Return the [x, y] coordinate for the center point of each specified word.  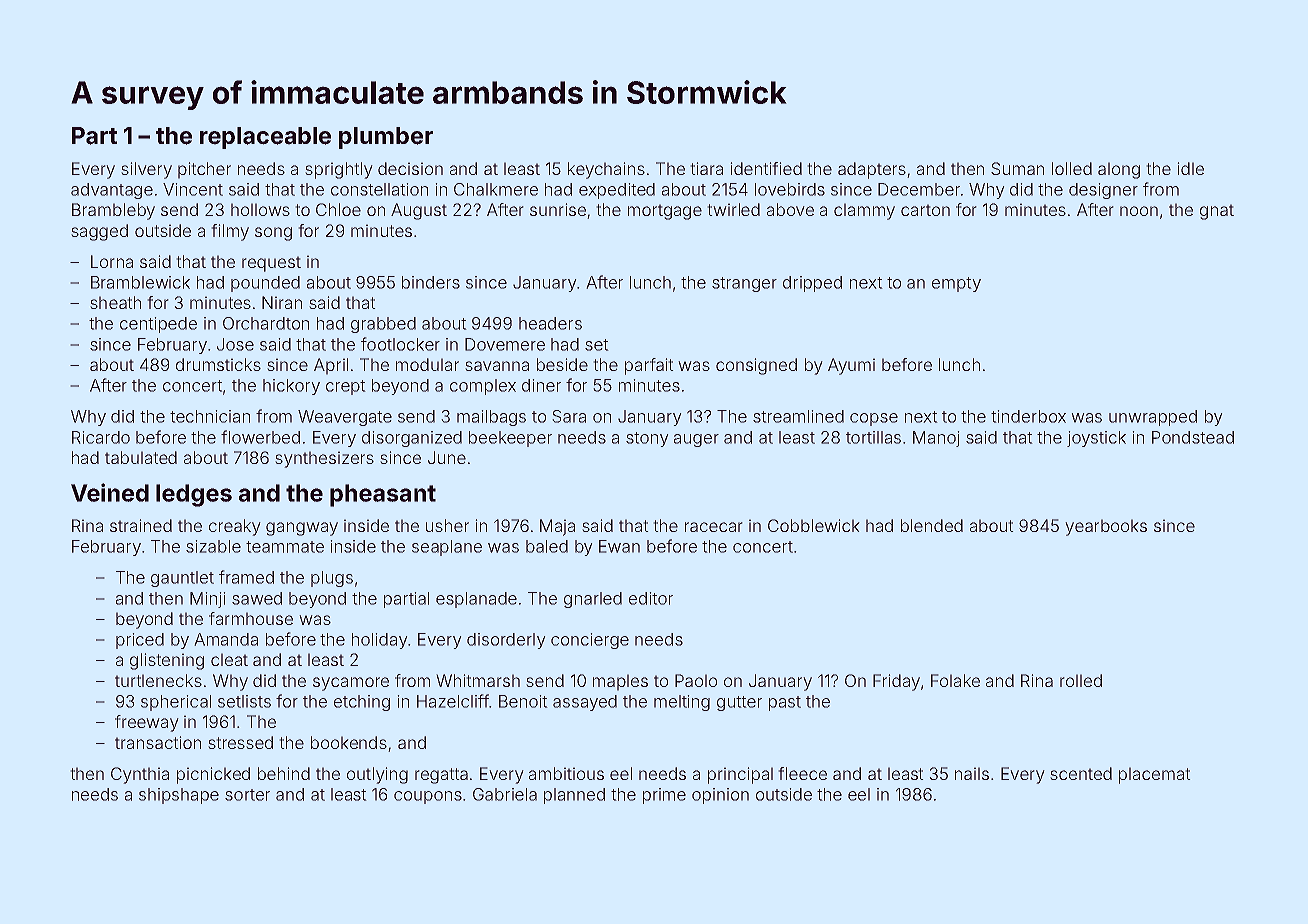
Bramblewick [140, 282]
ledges [194, 495]
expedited [617, 191]
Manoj [936, 439]
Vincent [193, 189]
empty [956, 284]
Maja [557, 527]
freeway [147, 723]
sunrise [558, 209]
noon [1139, 211]
